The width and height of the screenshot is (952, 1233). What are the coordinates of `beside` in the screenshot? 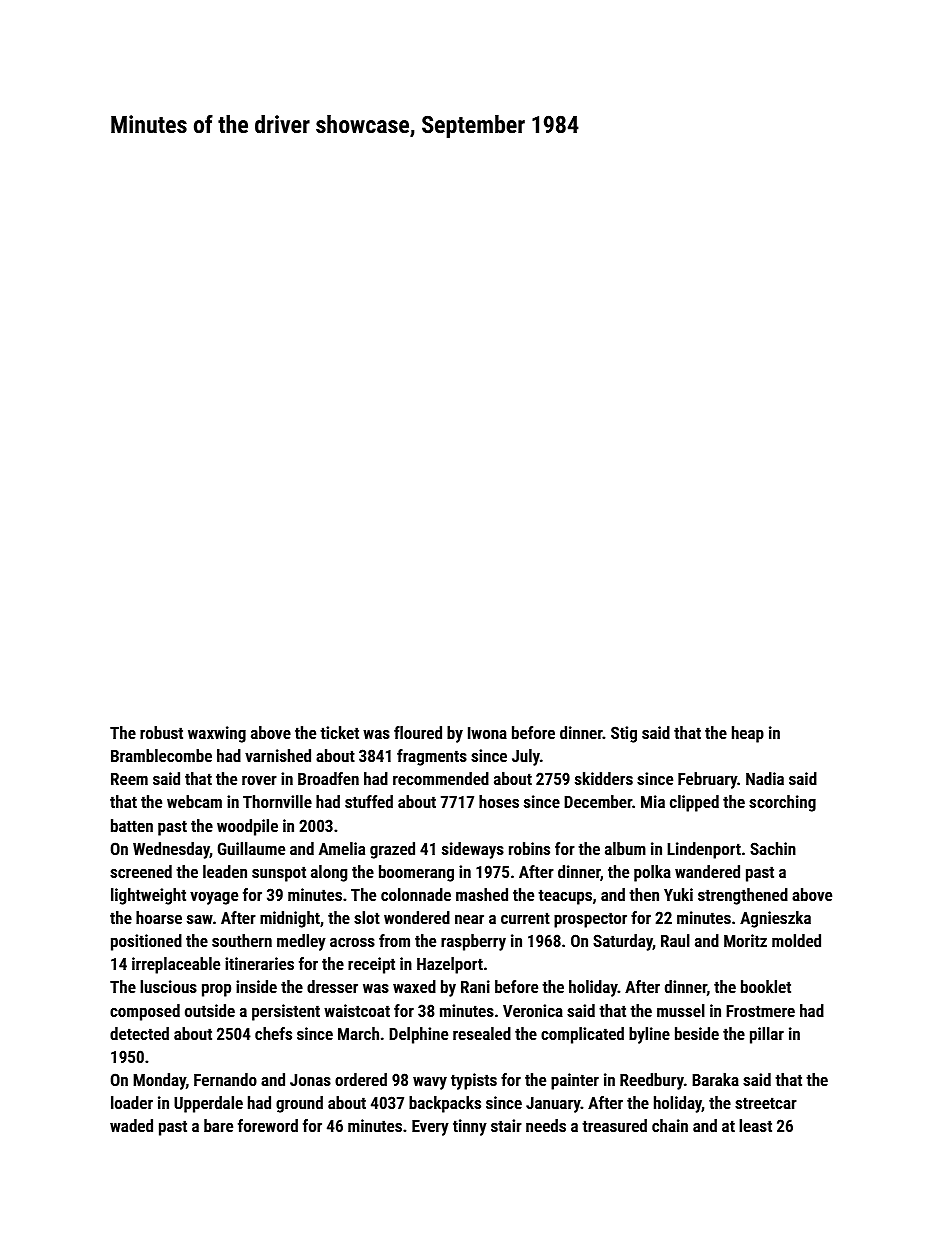 It's located at (697, 1033).
